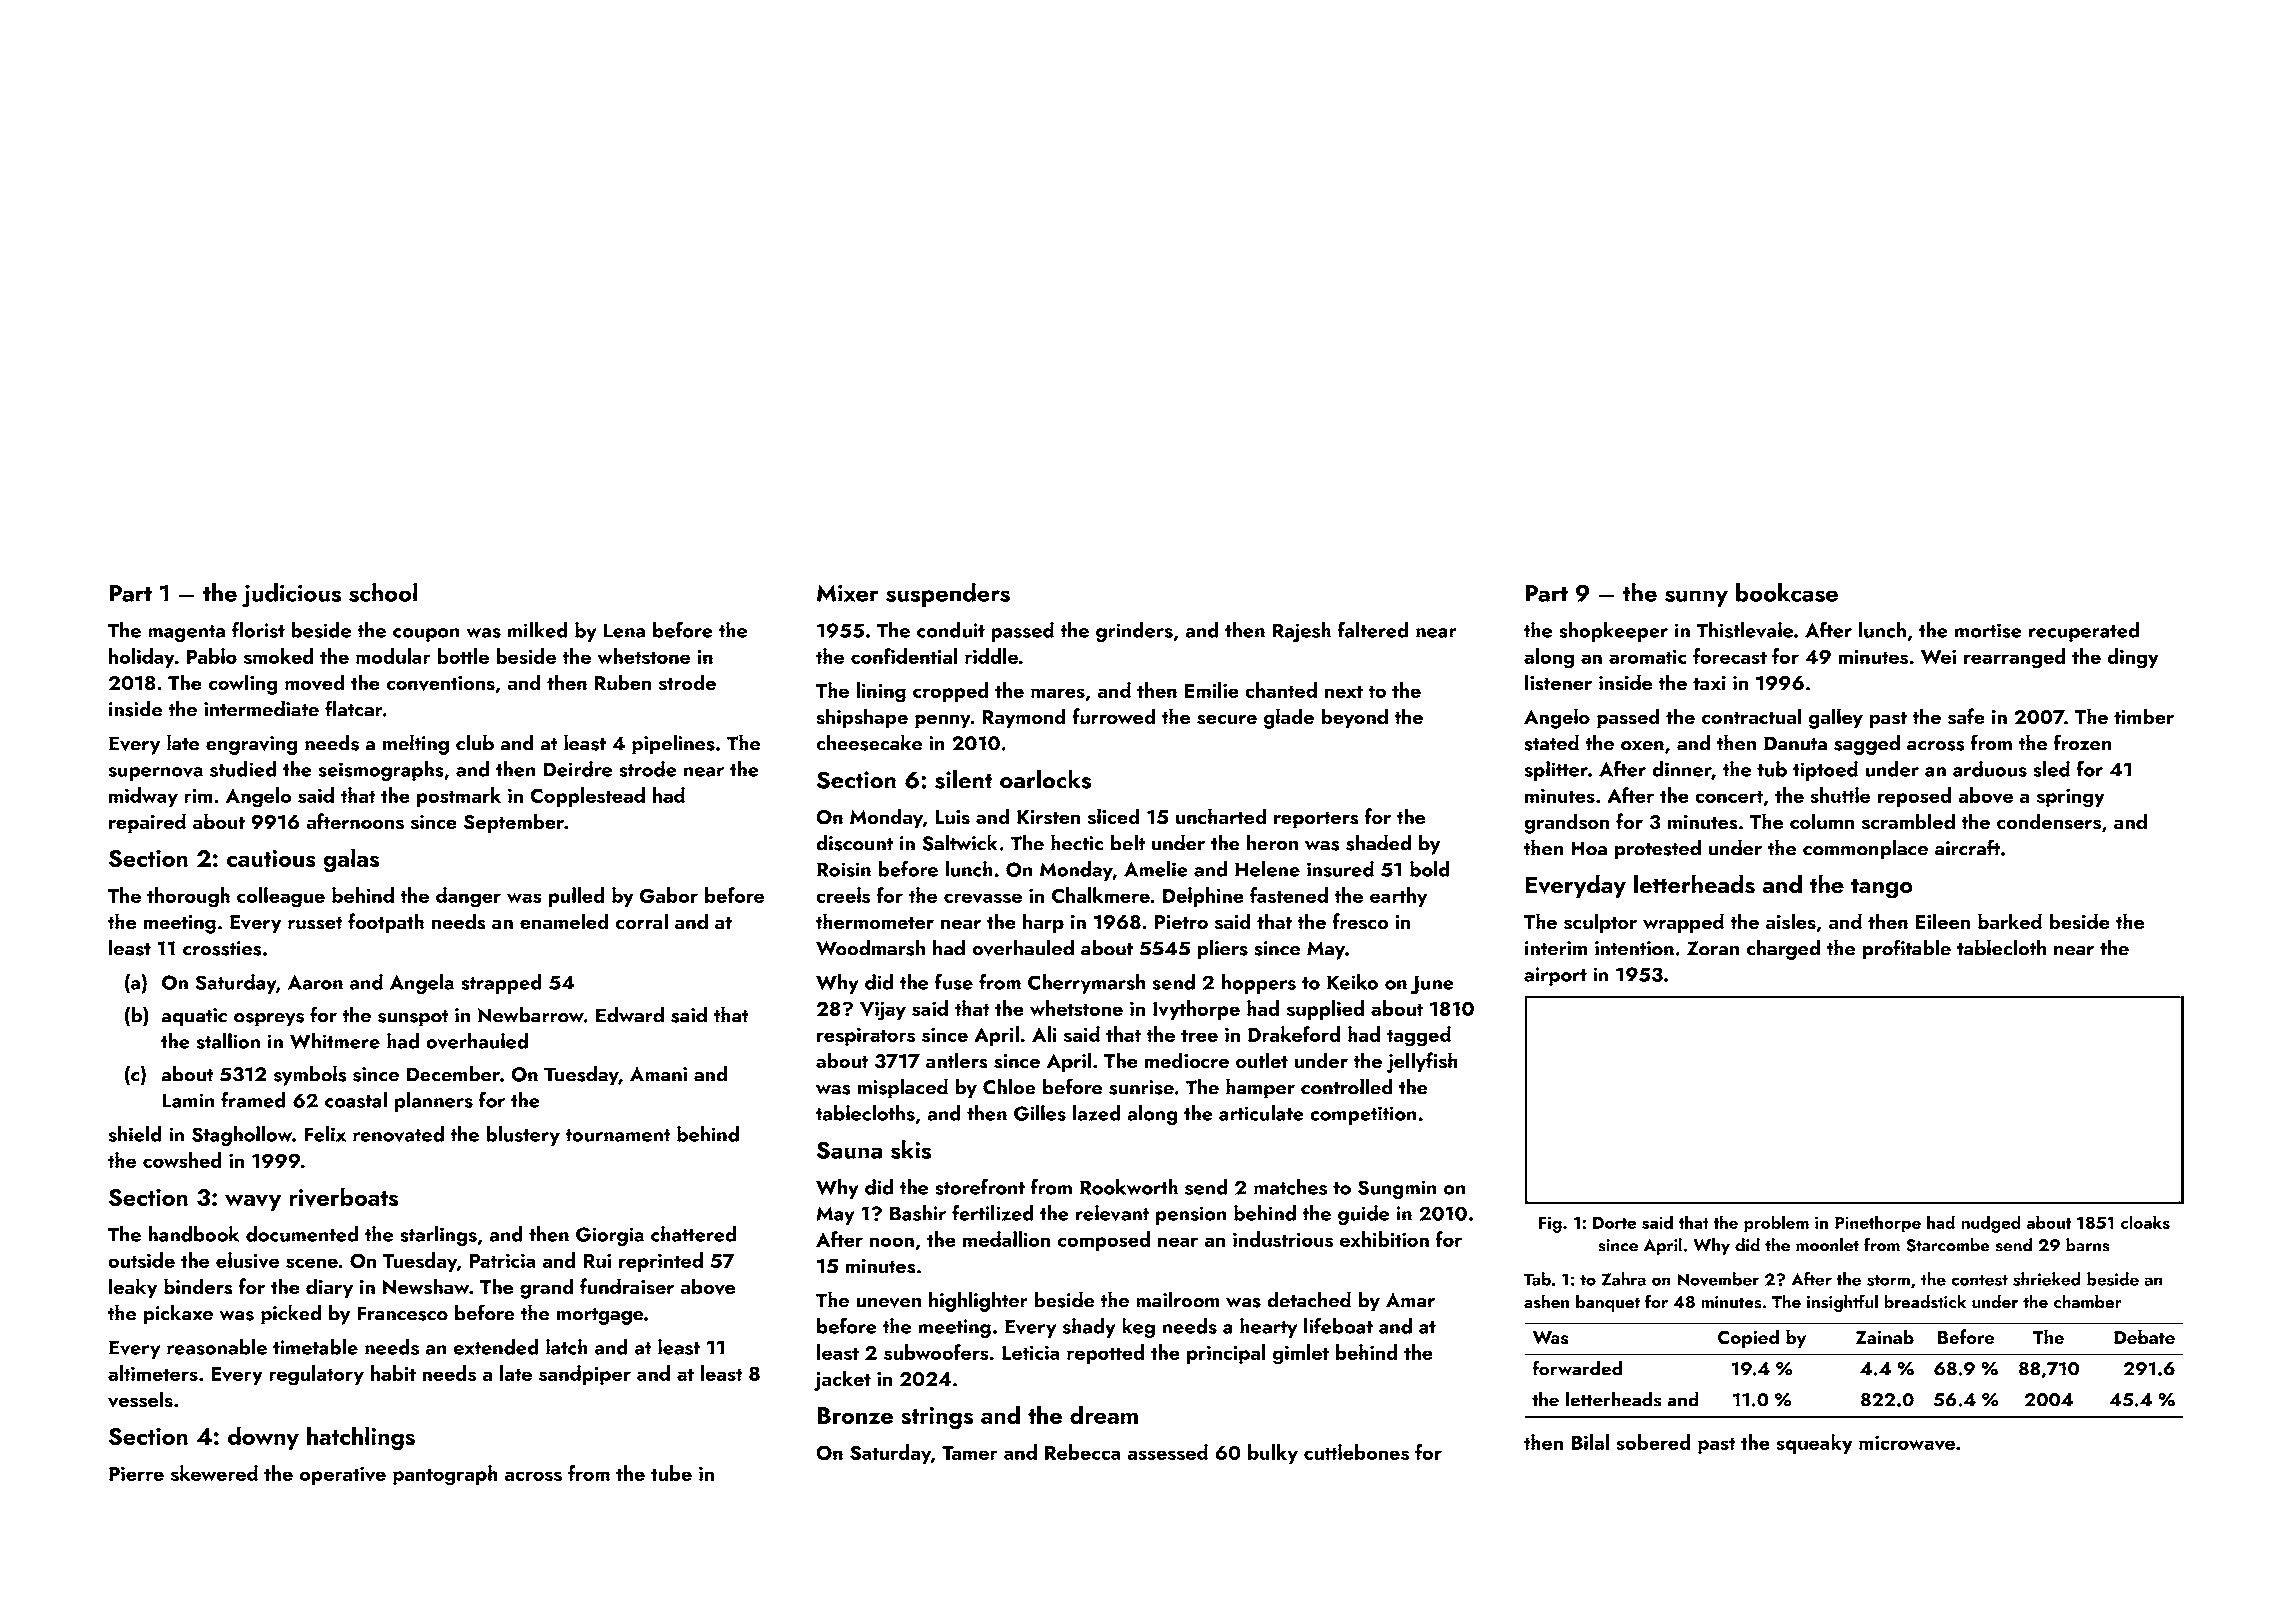 This screenshot has width=2292, height=1620. Describe the element at coordinates (1260, 1088) in the screenshot. I see `hamper` at that location.
